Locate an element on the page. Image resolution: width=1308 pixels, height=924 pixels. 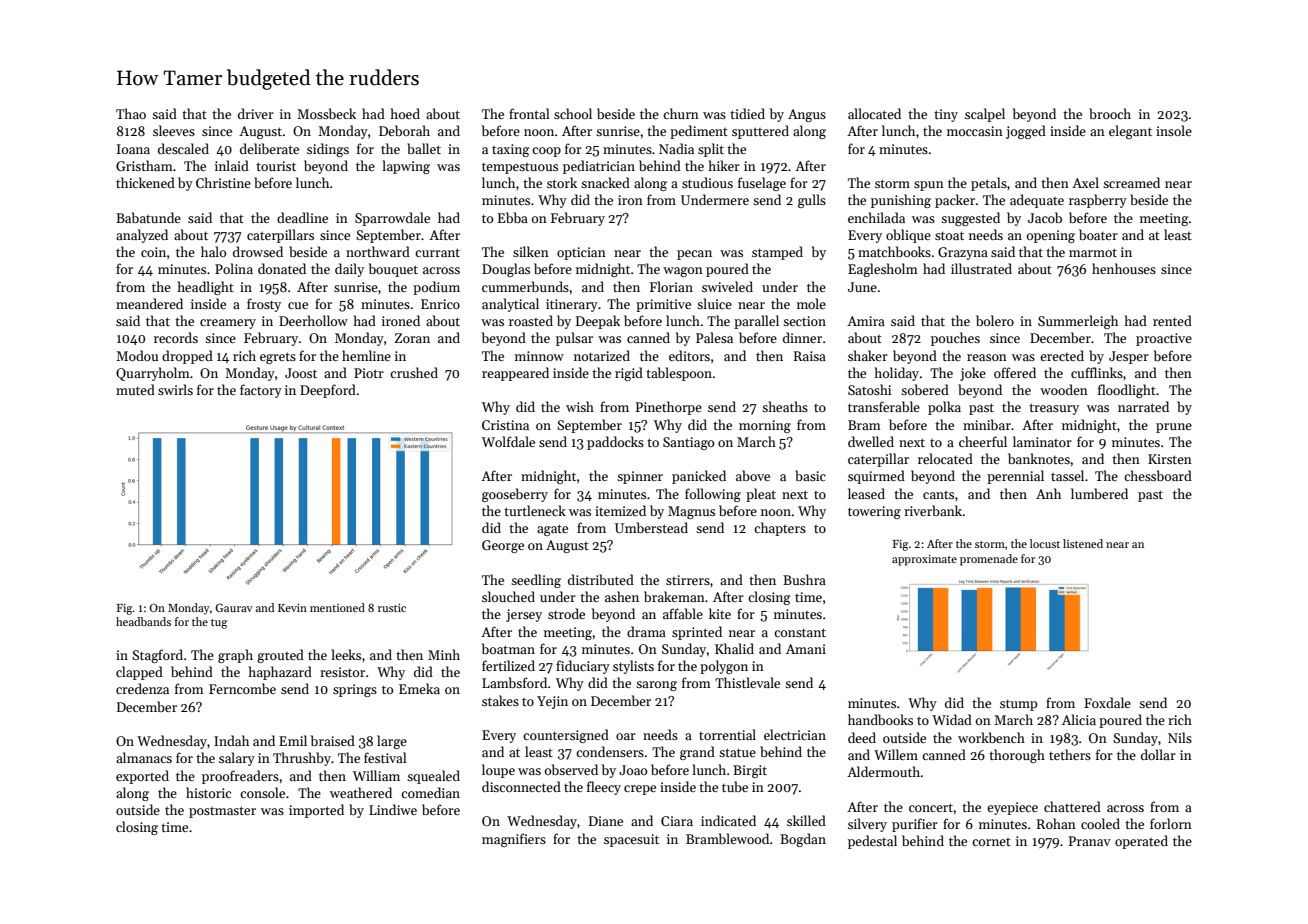
raspberry is located at coordinates (1098, 201).
